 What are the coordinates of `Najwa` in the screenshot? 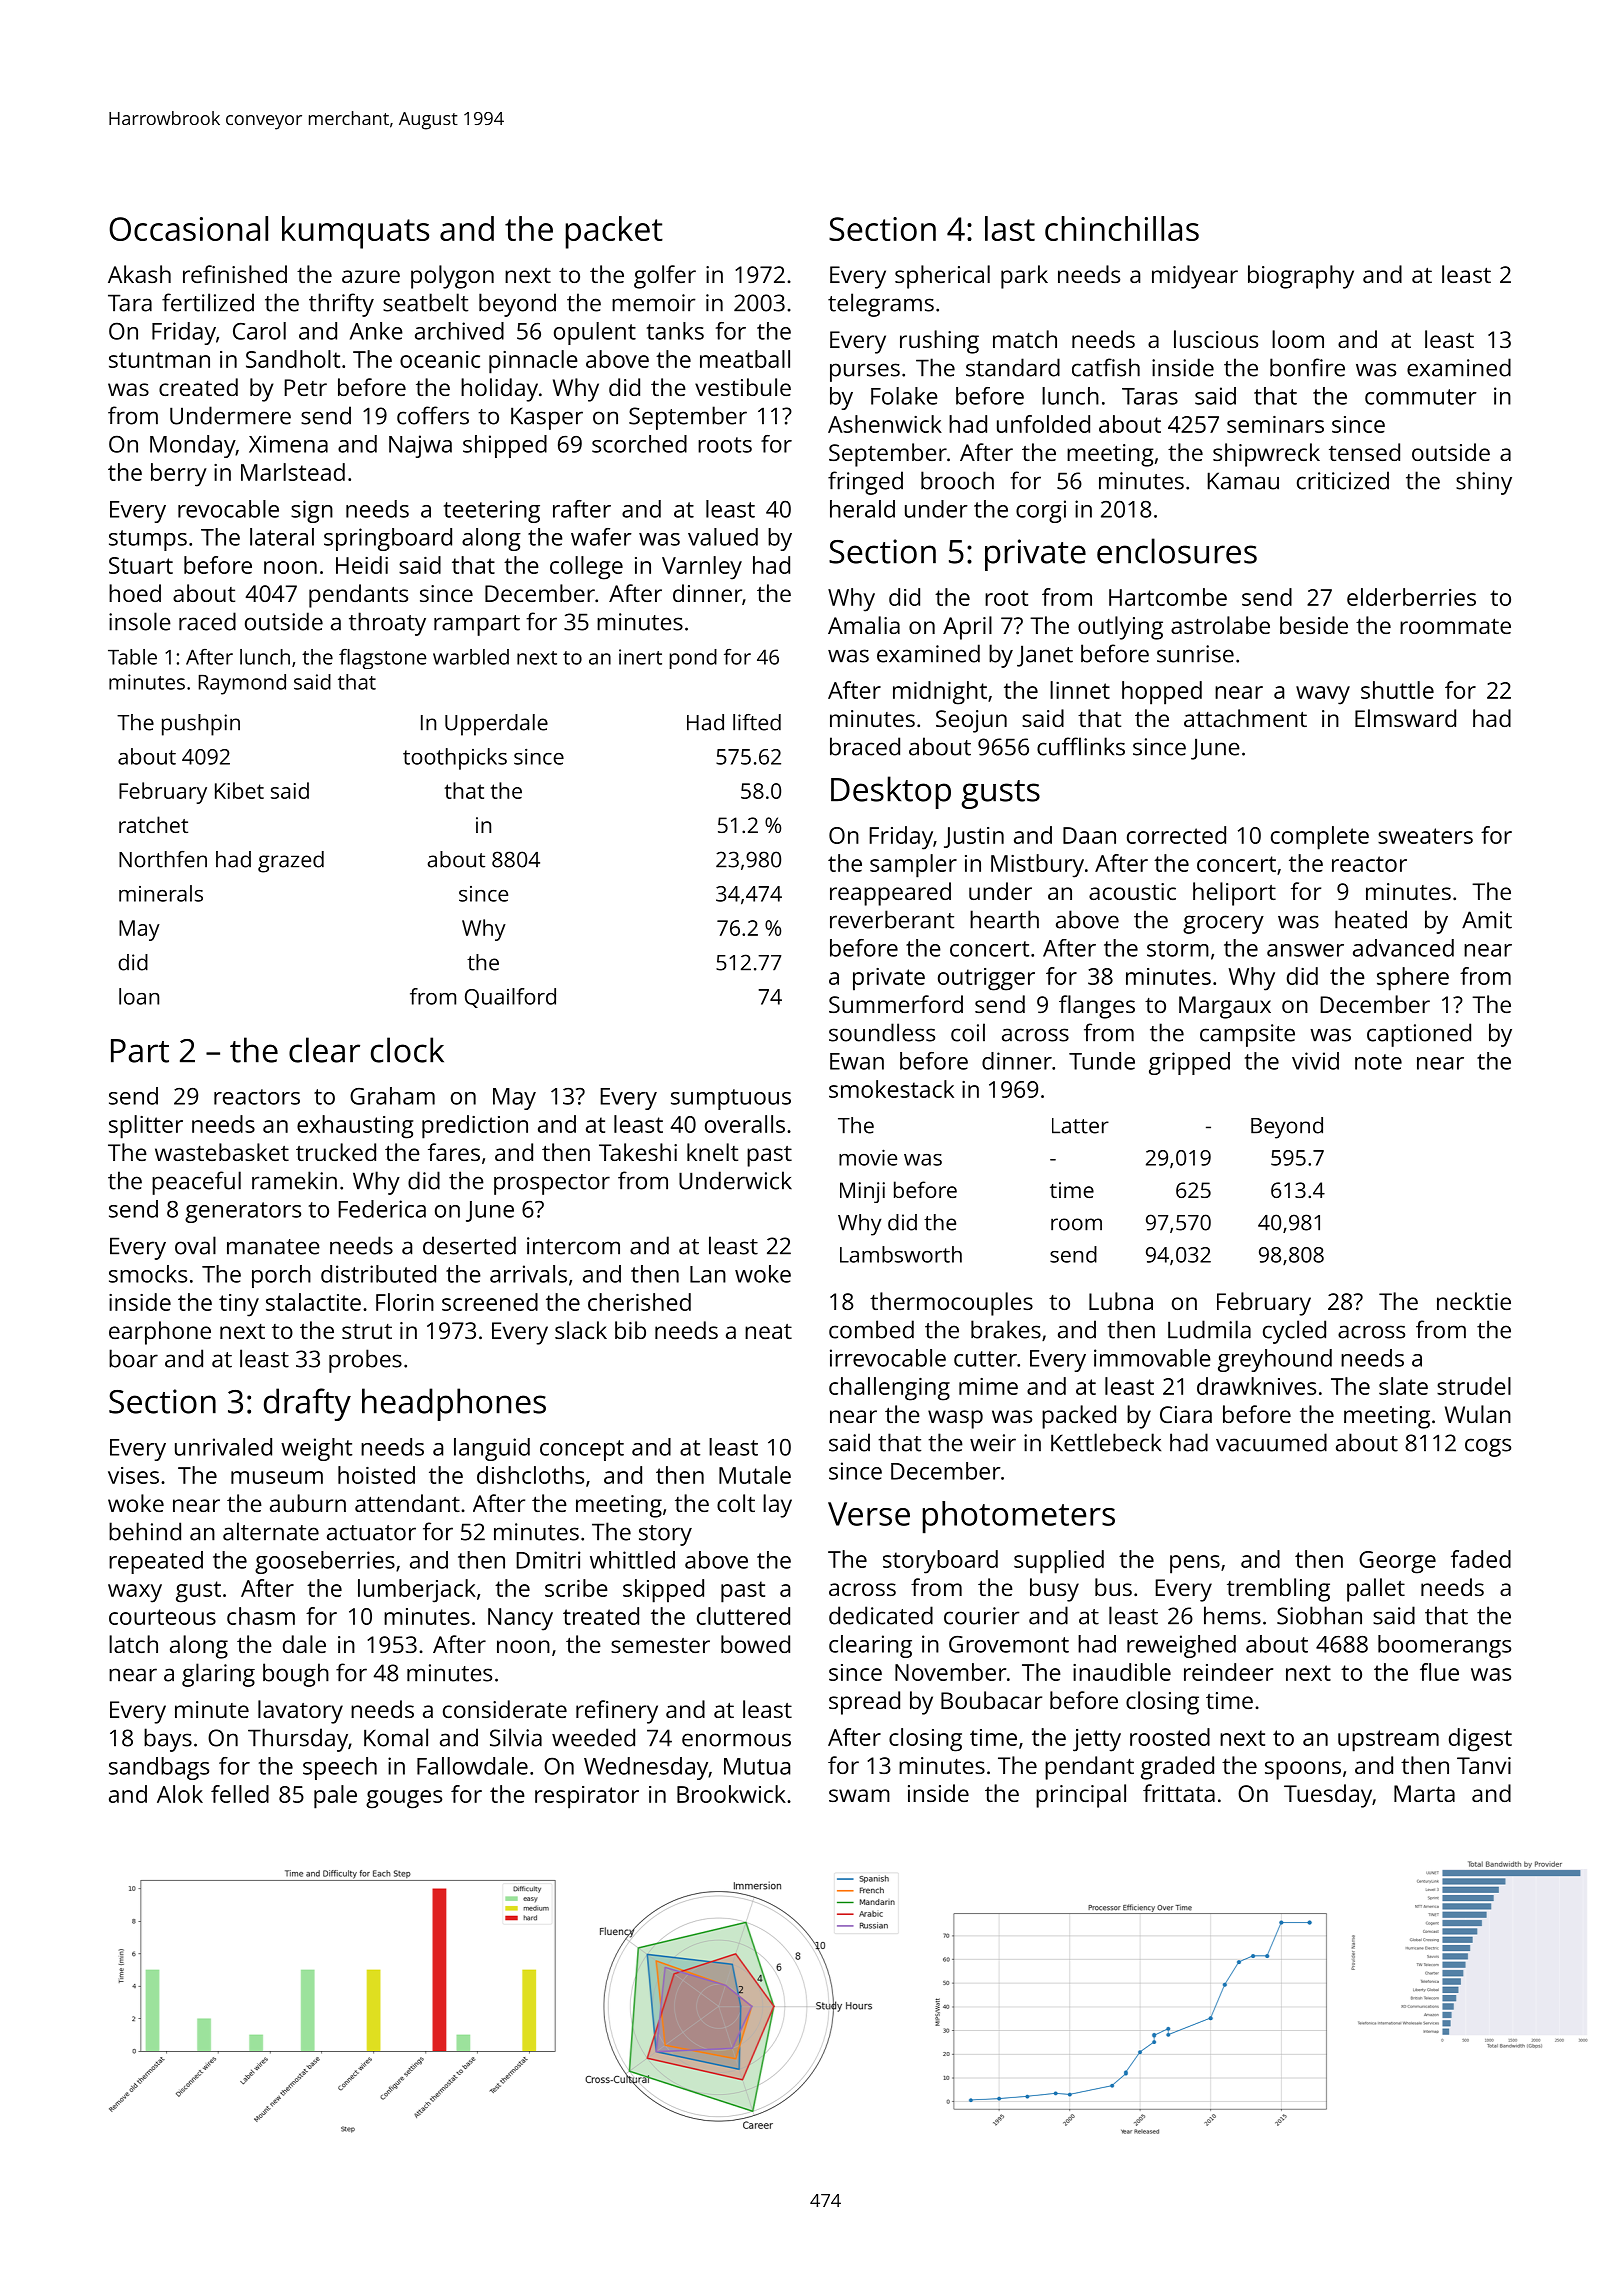 It's located at (420, 446).
